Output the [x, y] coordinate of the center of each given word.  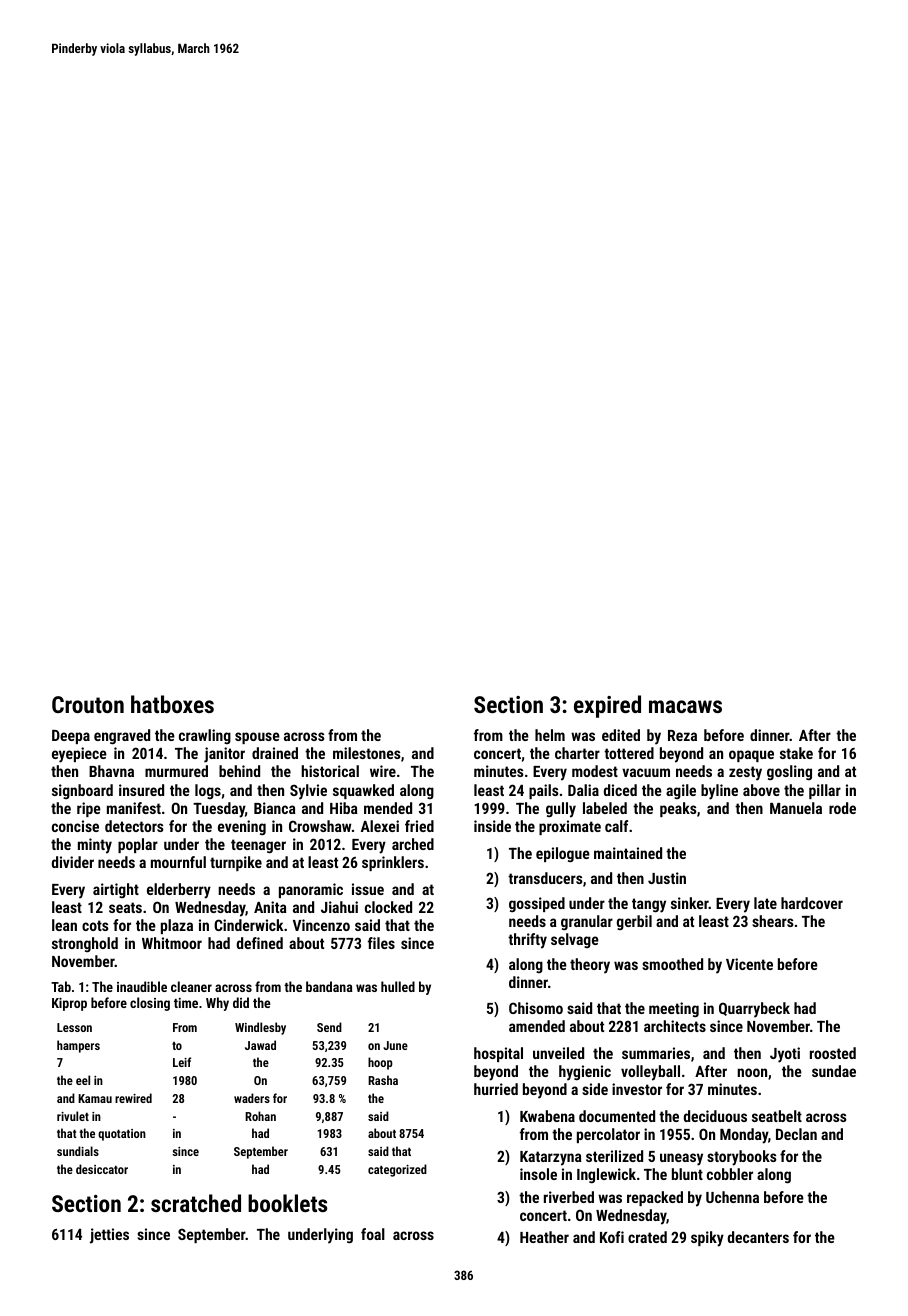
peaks [678, 809]
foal [373, 1234]
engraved [122, 737]
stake [796, 753]
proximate [570, 827]
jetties [109, 1236]
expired [607, 706]
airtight [116, 890]
